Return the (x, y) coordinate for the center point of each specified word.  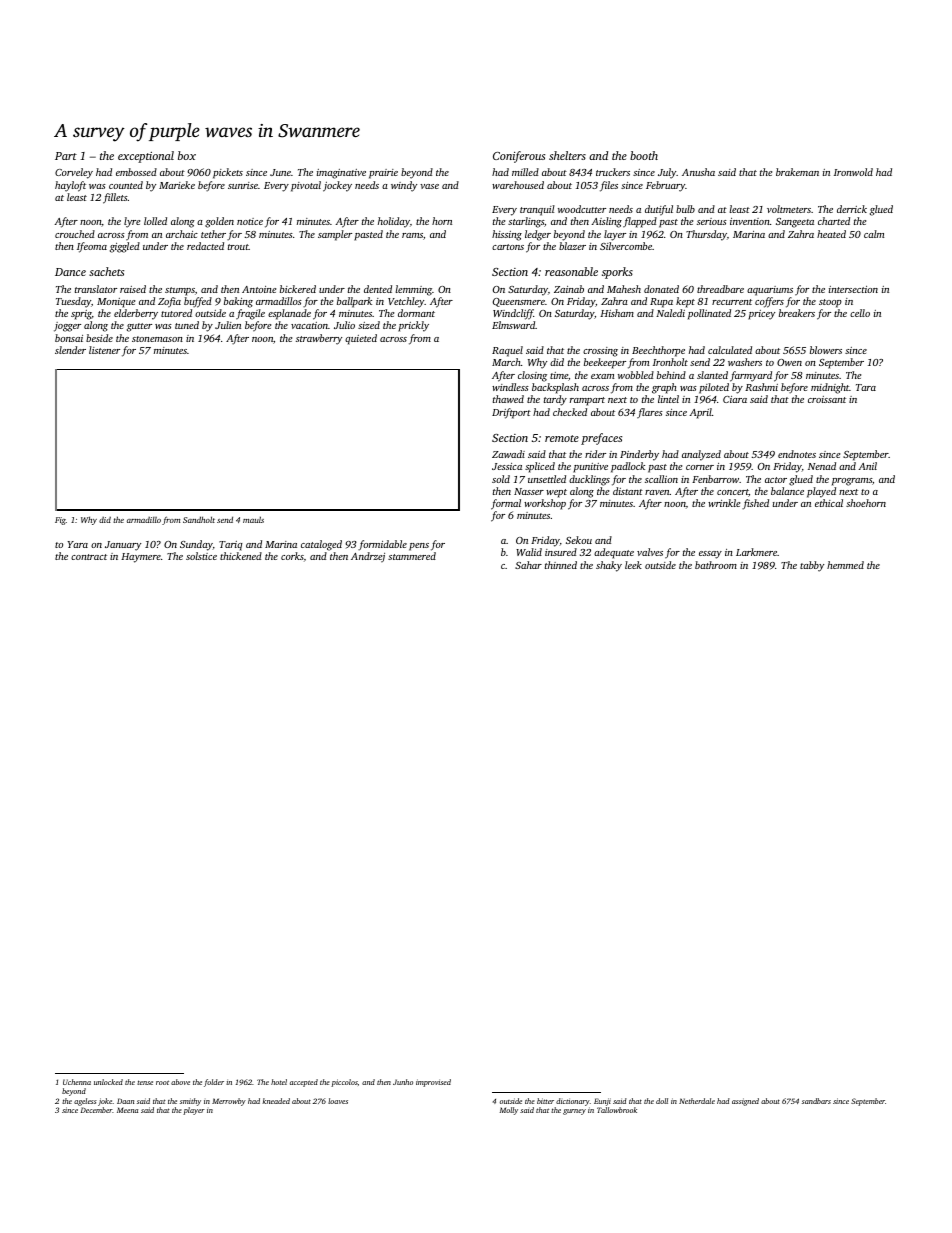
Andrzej (368, 557)
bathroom (716, 565)
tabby (812, 566)
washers (745, 362)
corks (292, 556)
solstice (201, 556)
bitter (545, 1101)
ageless (85, 1102)
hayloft (70, 186)
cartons (508, 247)
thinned (561, 565)
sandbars (816, 1101)
